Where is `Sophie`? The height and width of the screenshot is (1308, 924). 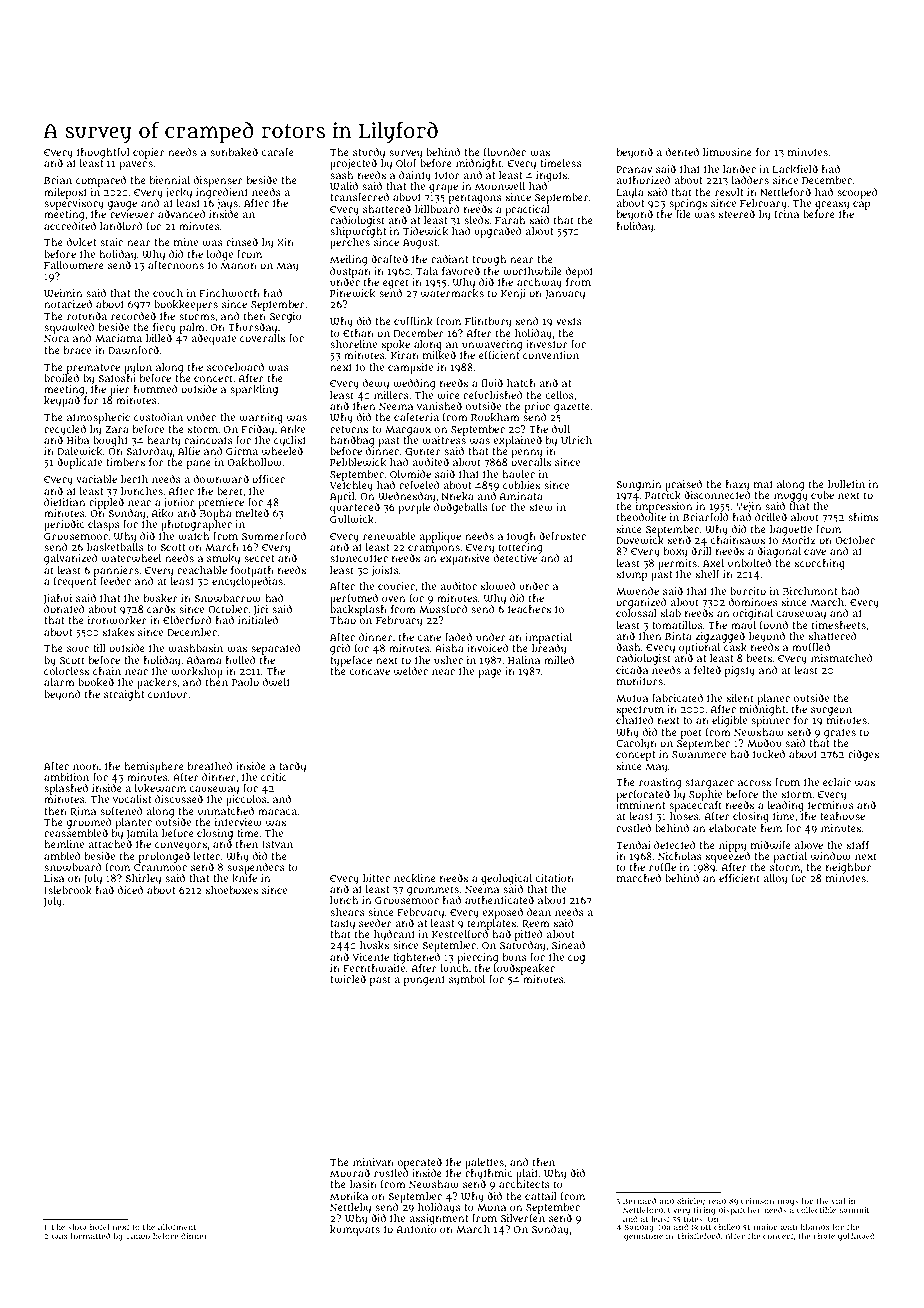
Sophie is located at coordinates (705, 795).
